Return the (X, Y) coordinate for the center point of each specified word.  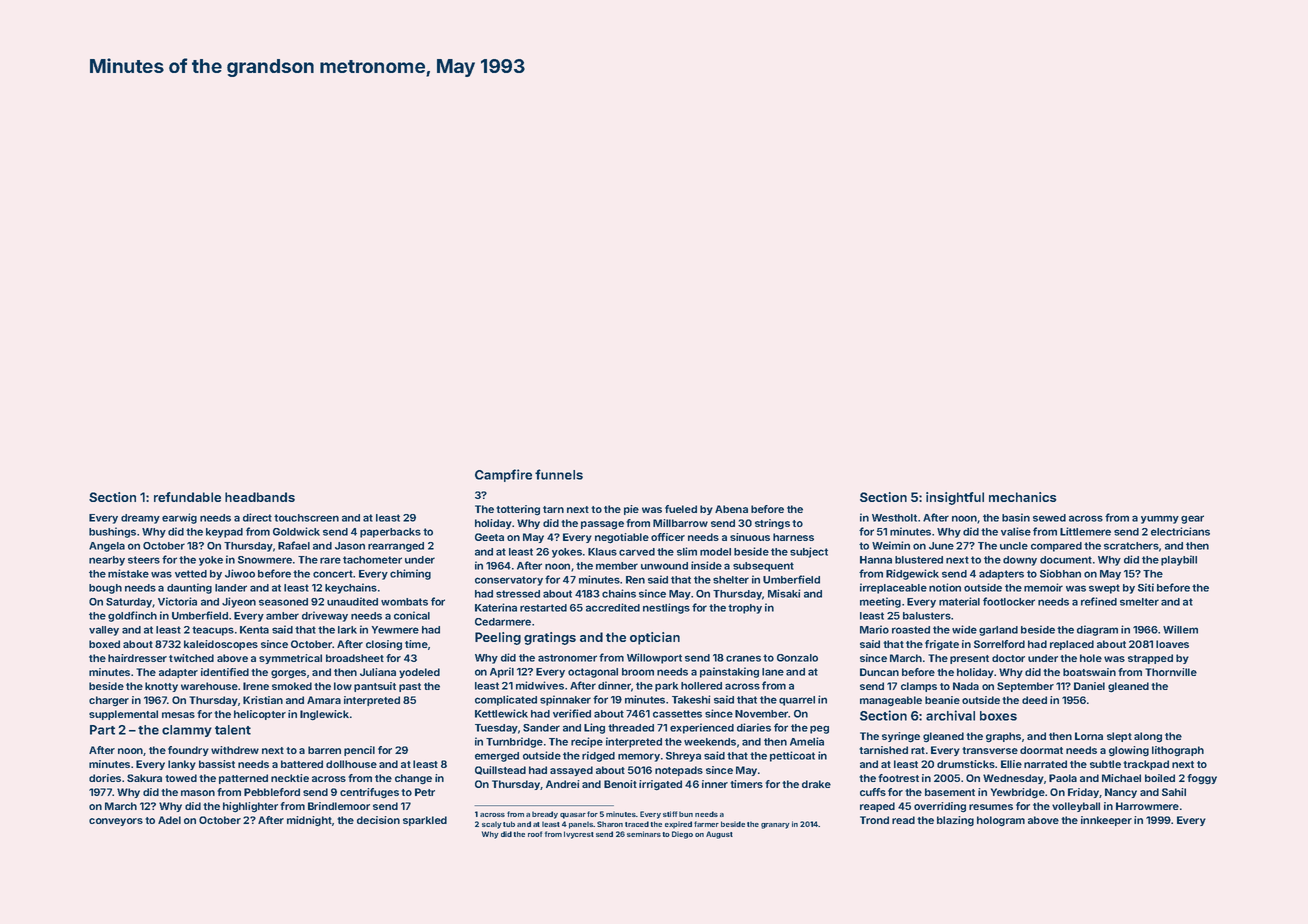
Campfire (503, 475)
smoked (292, 686)
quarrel (797, 701)
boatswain (1089, 672)
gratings (550, 638)
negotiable (622, 538)
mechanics (1023, 497)
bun (686, 814)
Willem (1180, 629)
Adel (169, 820)
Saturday (129, 603)
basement (950, 792)
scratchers (1131, 546)
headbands (260, 497)
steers (144, 560)
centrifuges (369, 793)
